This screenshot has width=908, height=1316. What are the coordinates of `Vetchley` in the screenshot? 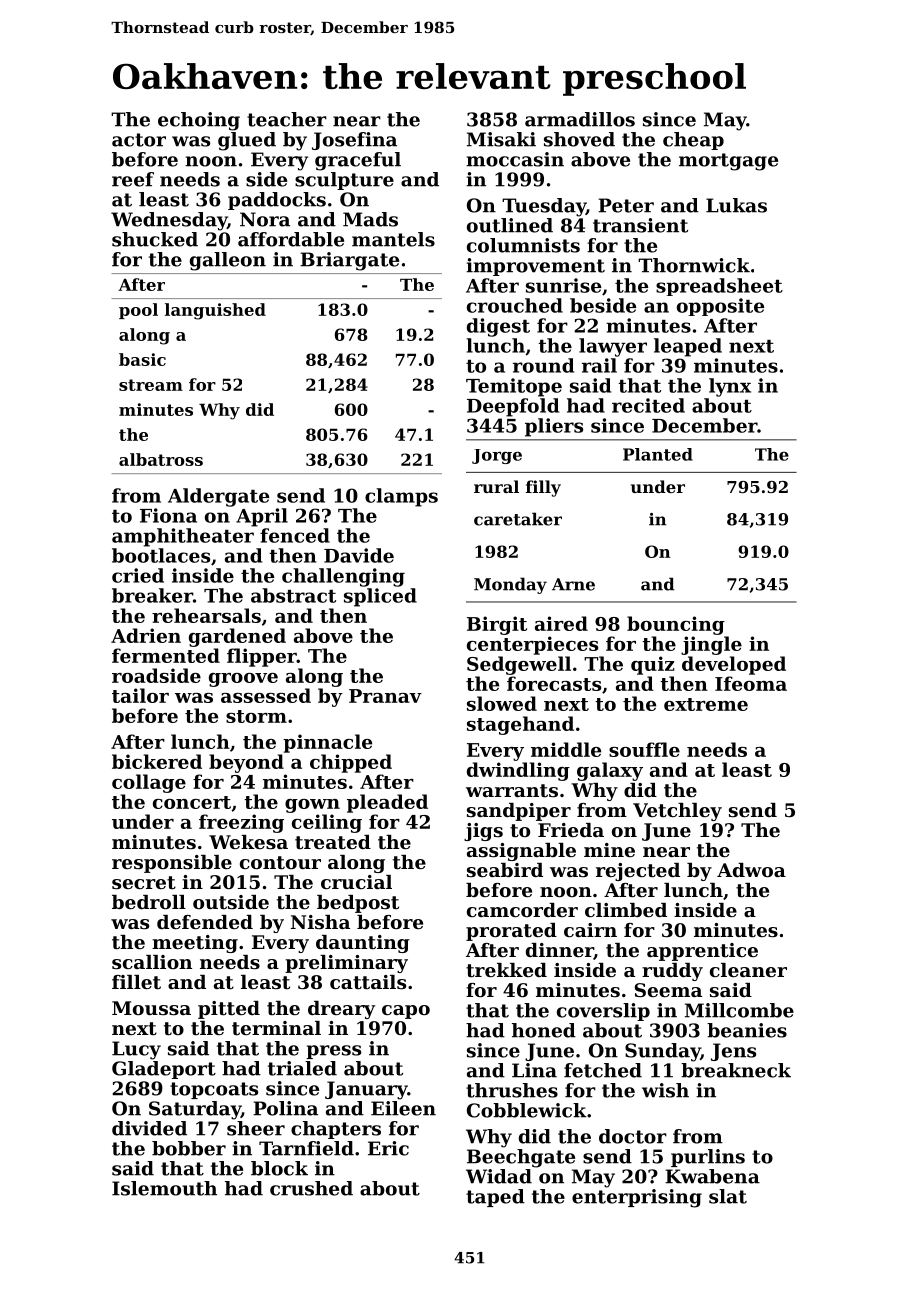 It's located at (677, 812).
